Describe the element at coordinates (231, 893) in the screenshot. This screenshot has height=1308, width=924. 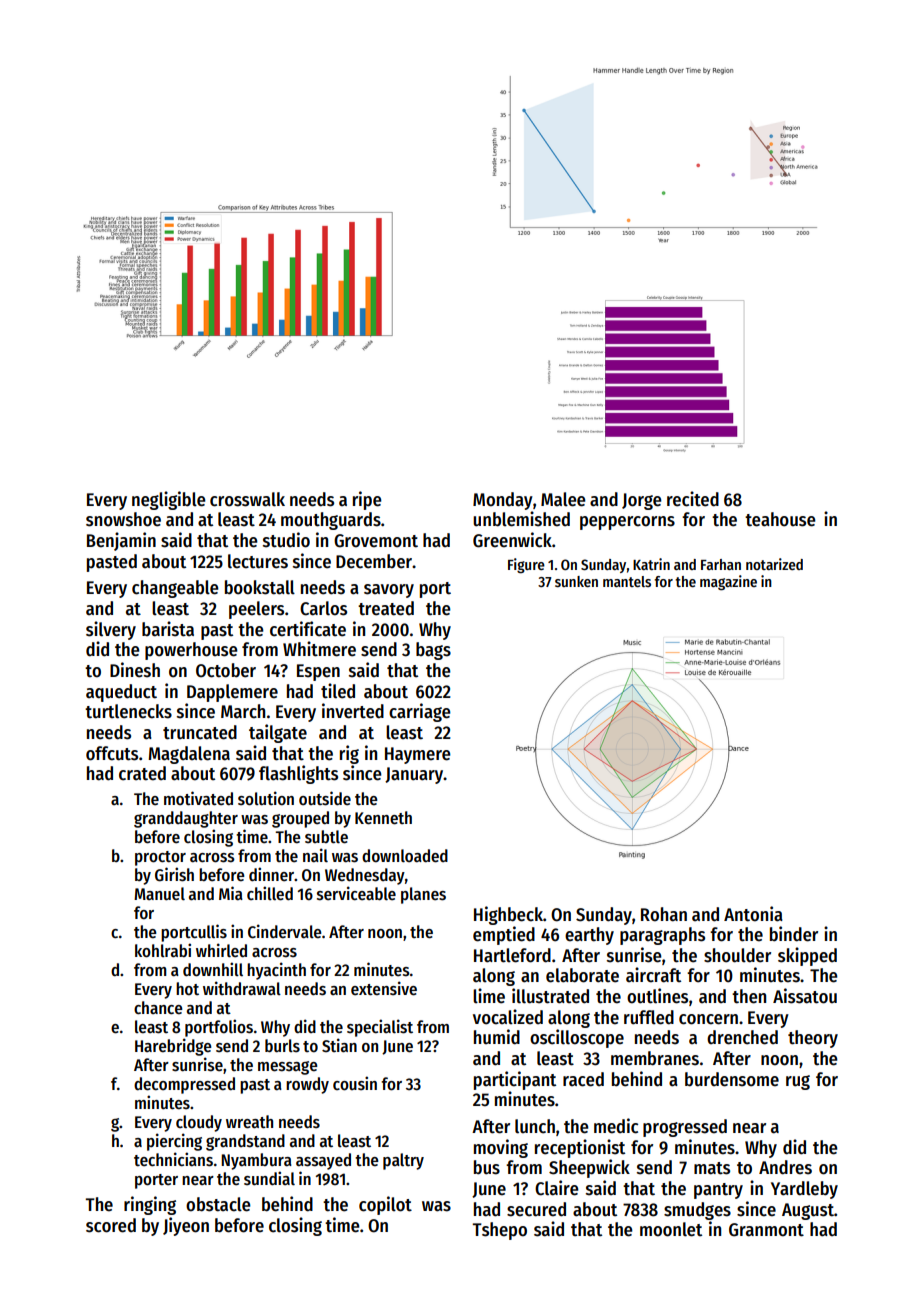
I see `Mia` at that location.
